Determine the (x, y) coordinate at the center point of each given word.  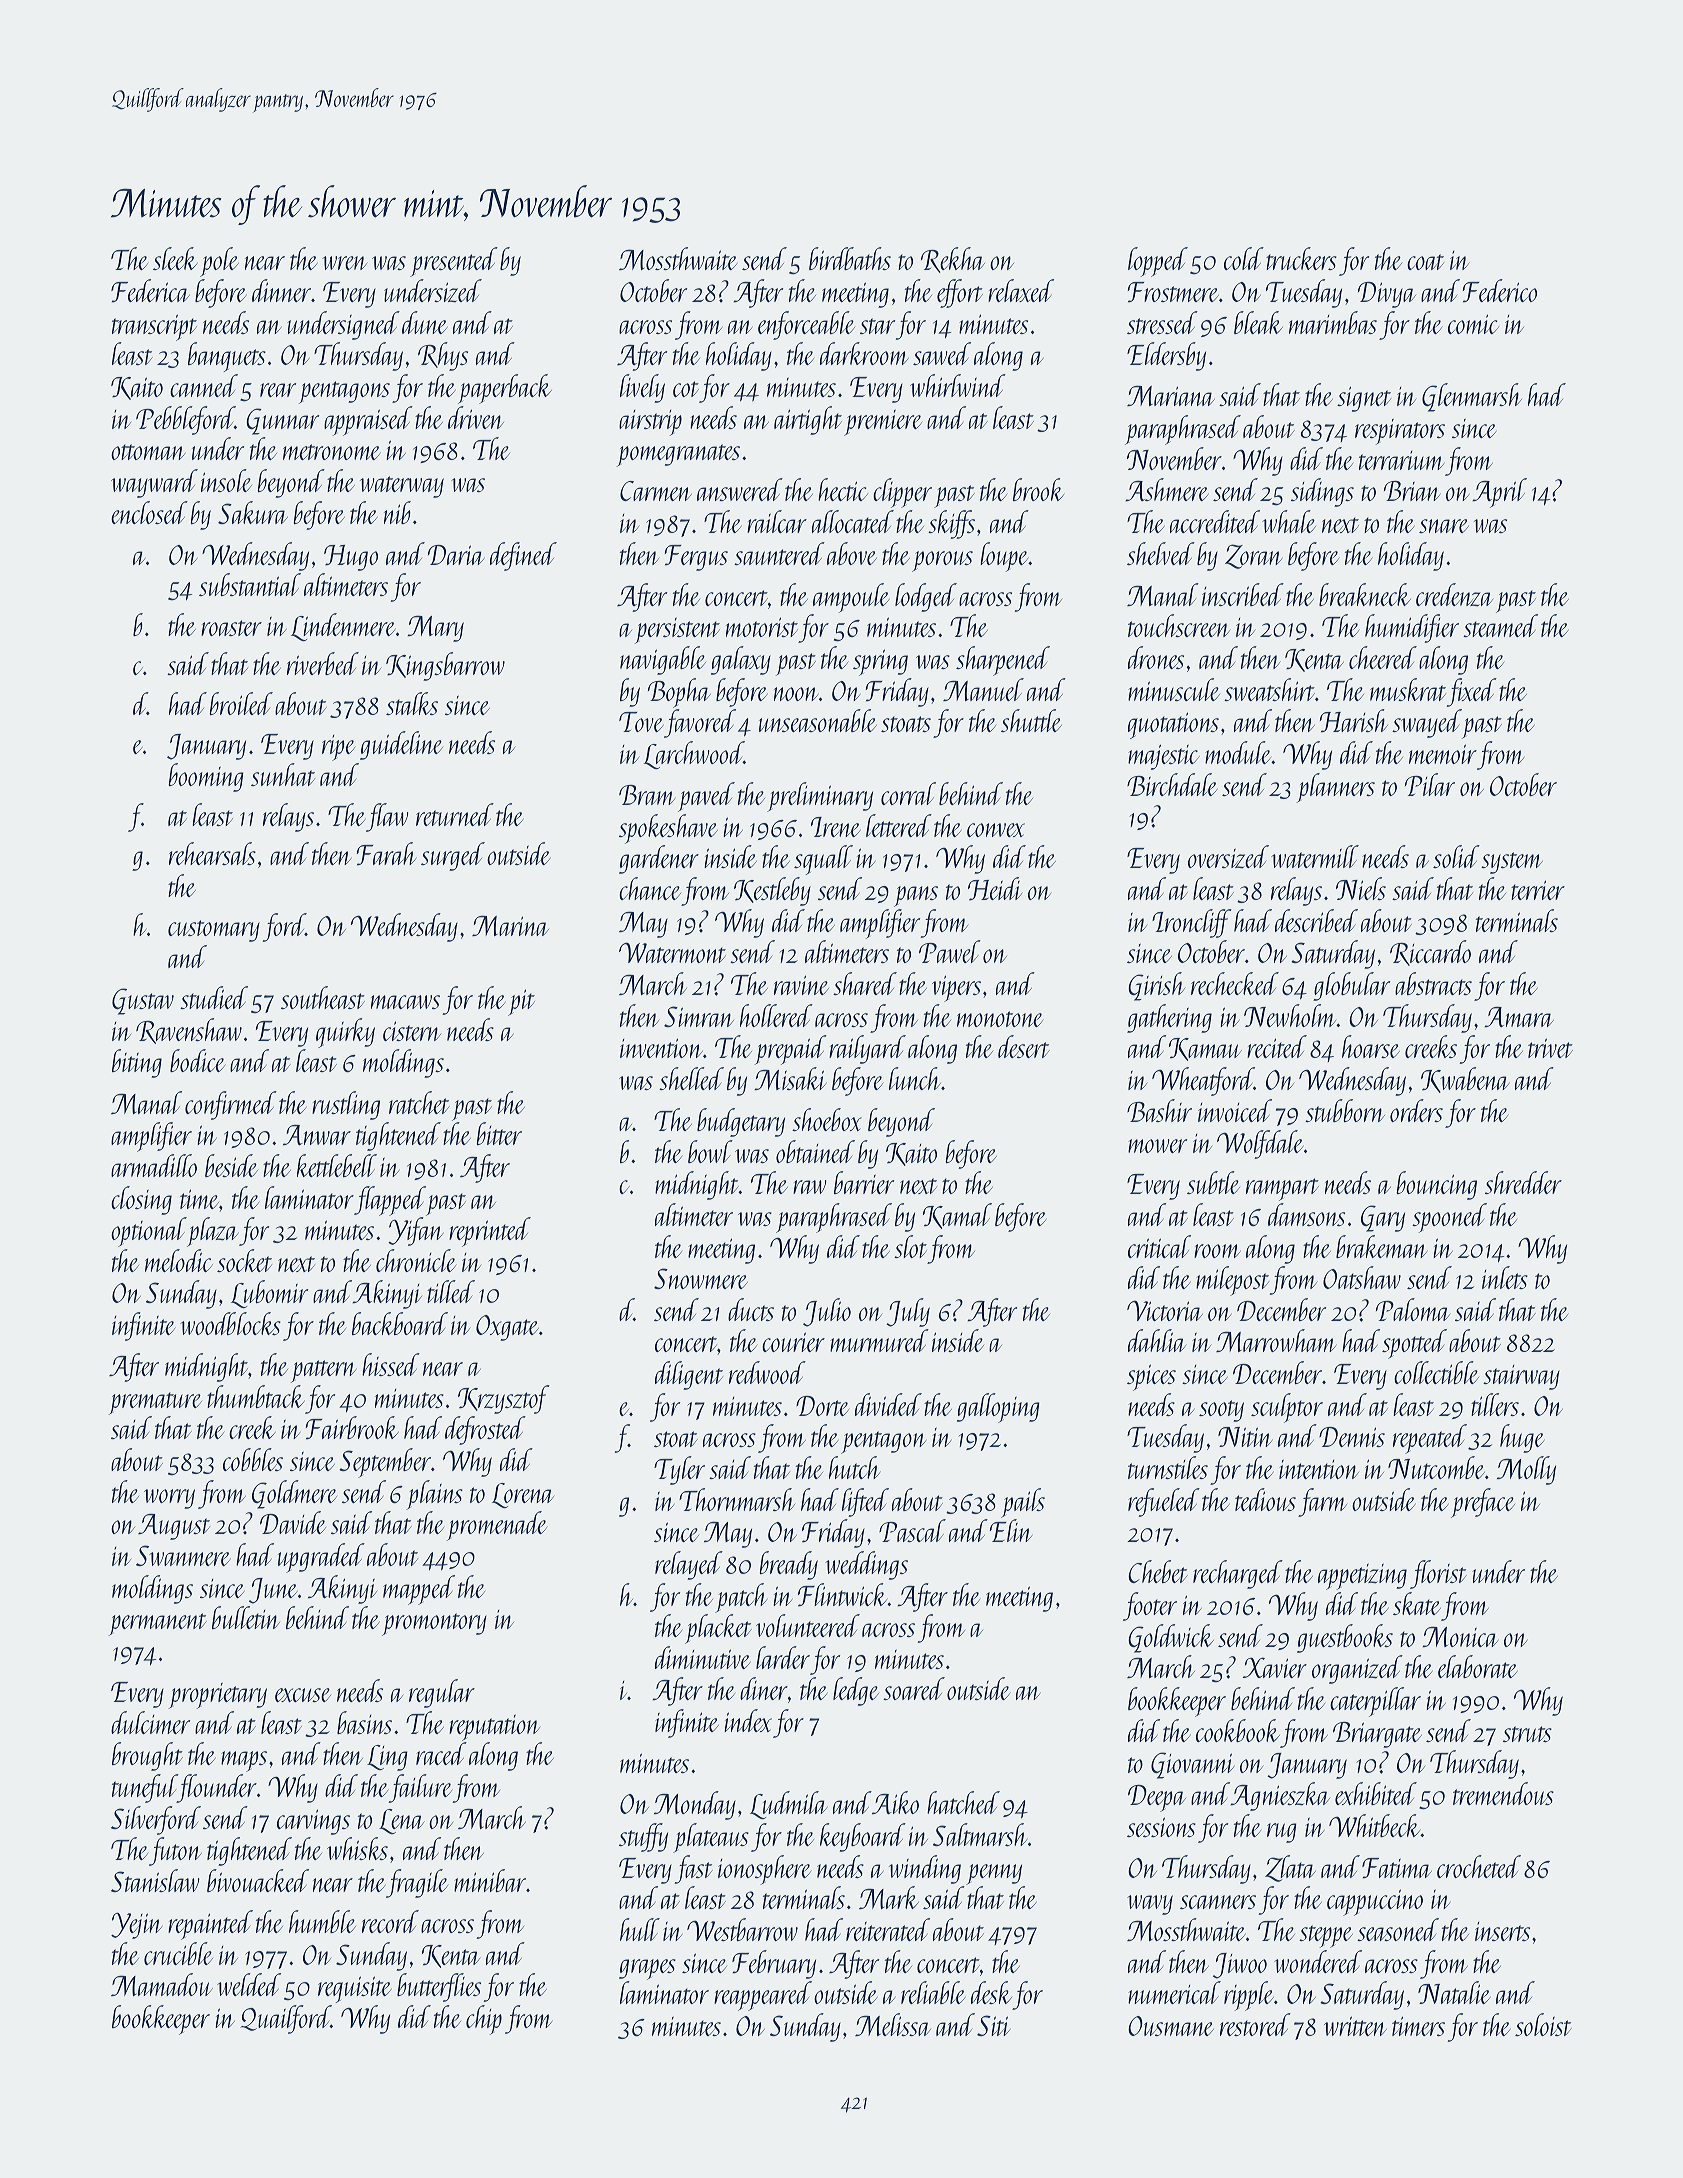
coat (1425, 262)
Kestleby (772, 891)
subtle (1213, 1182)
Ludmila (789, 1805)
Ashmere (1166, 489)
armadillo (154, 1165)
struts (1527, 1734)
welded (249, 1984)
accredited (1215, 521)
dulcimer (150, 1722)
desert (1024, 1046)
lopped (1158, 262)
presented (454, 262)
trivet (1550, 1048)
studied (214, 997)
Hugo (351, 558)
